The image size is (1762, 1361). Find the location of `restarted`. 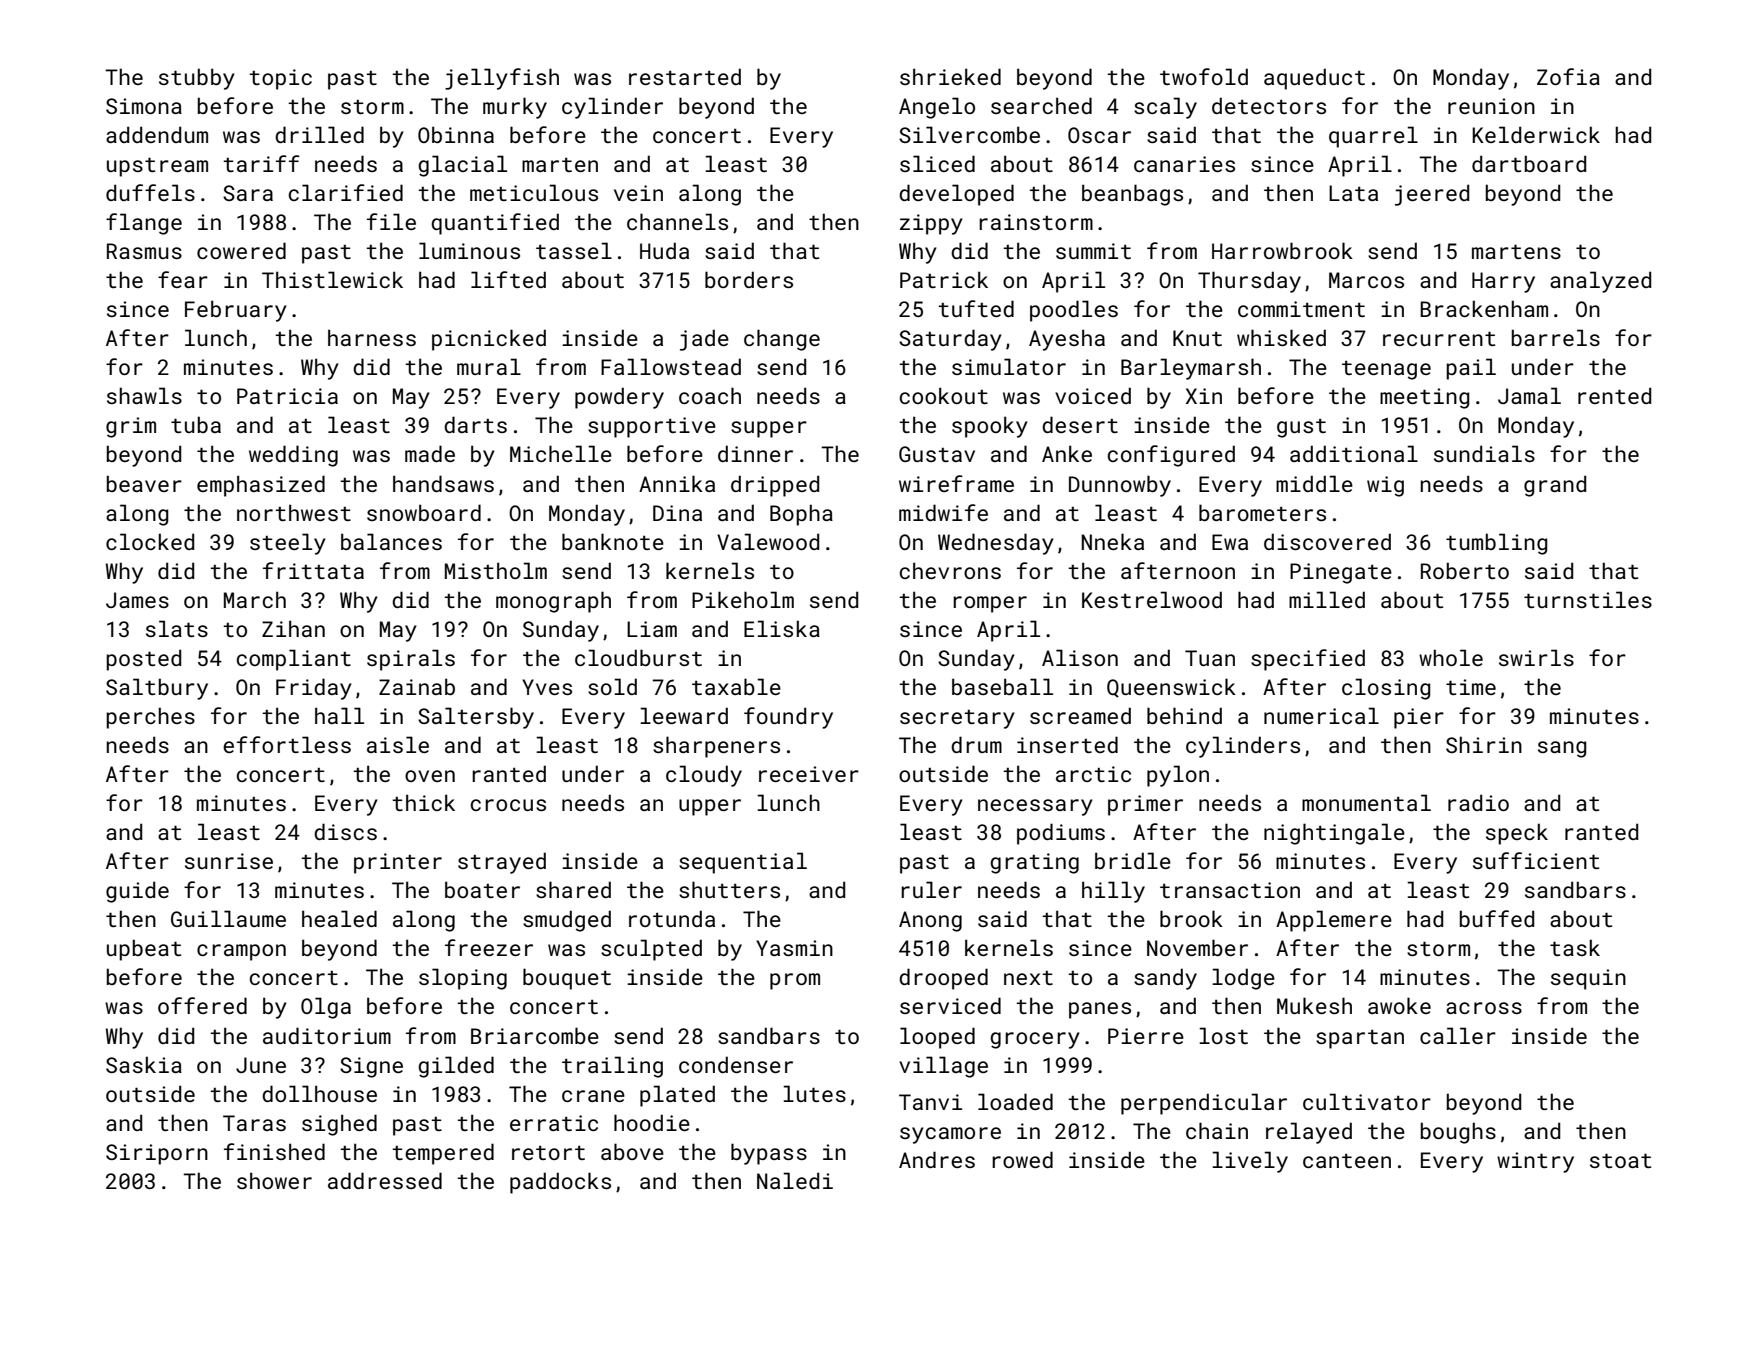

restarted is located at coordinates (685, 76).
